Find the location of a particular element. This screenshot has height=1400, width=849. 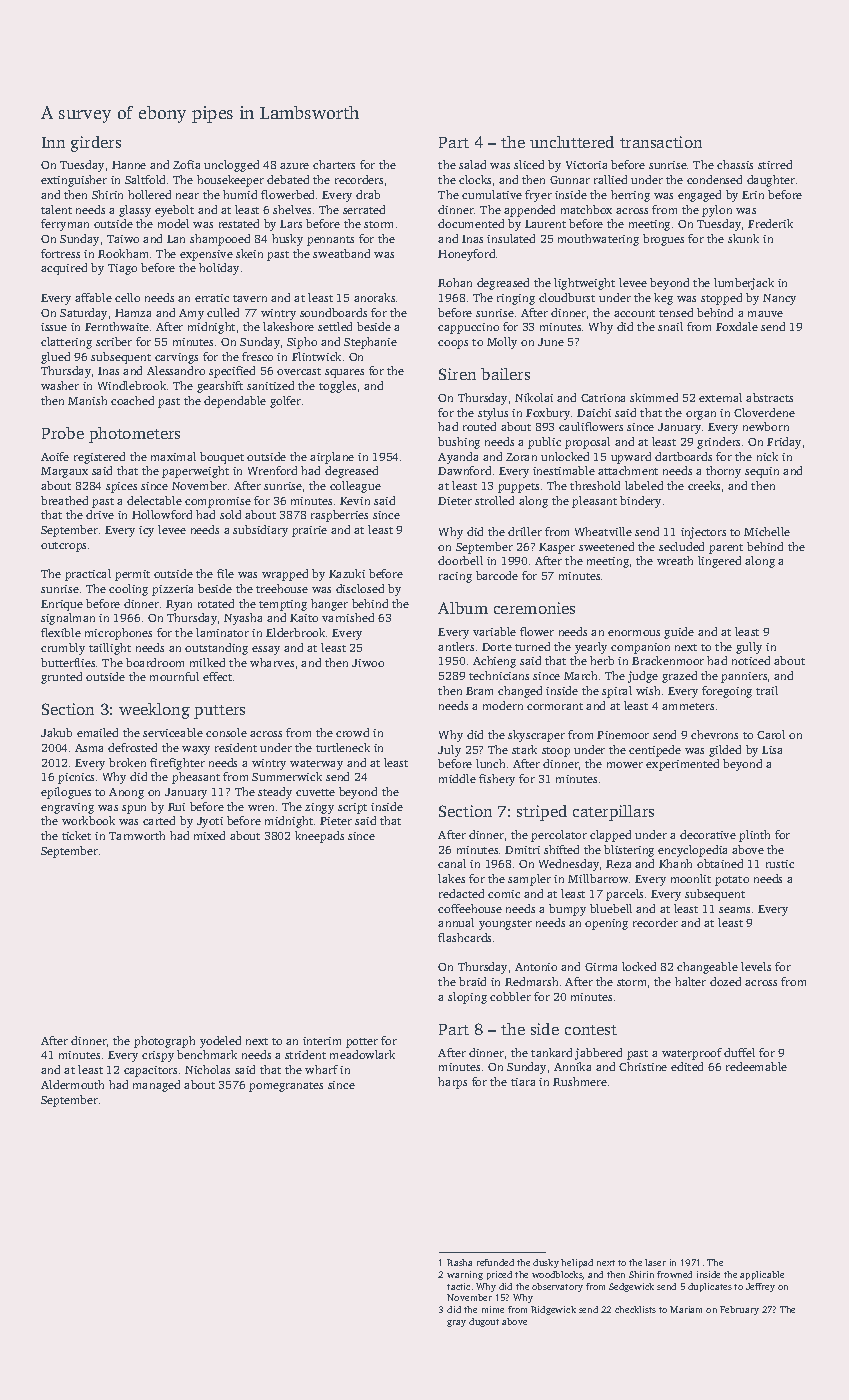

waterproof is located at coordinates (692, 1054).
